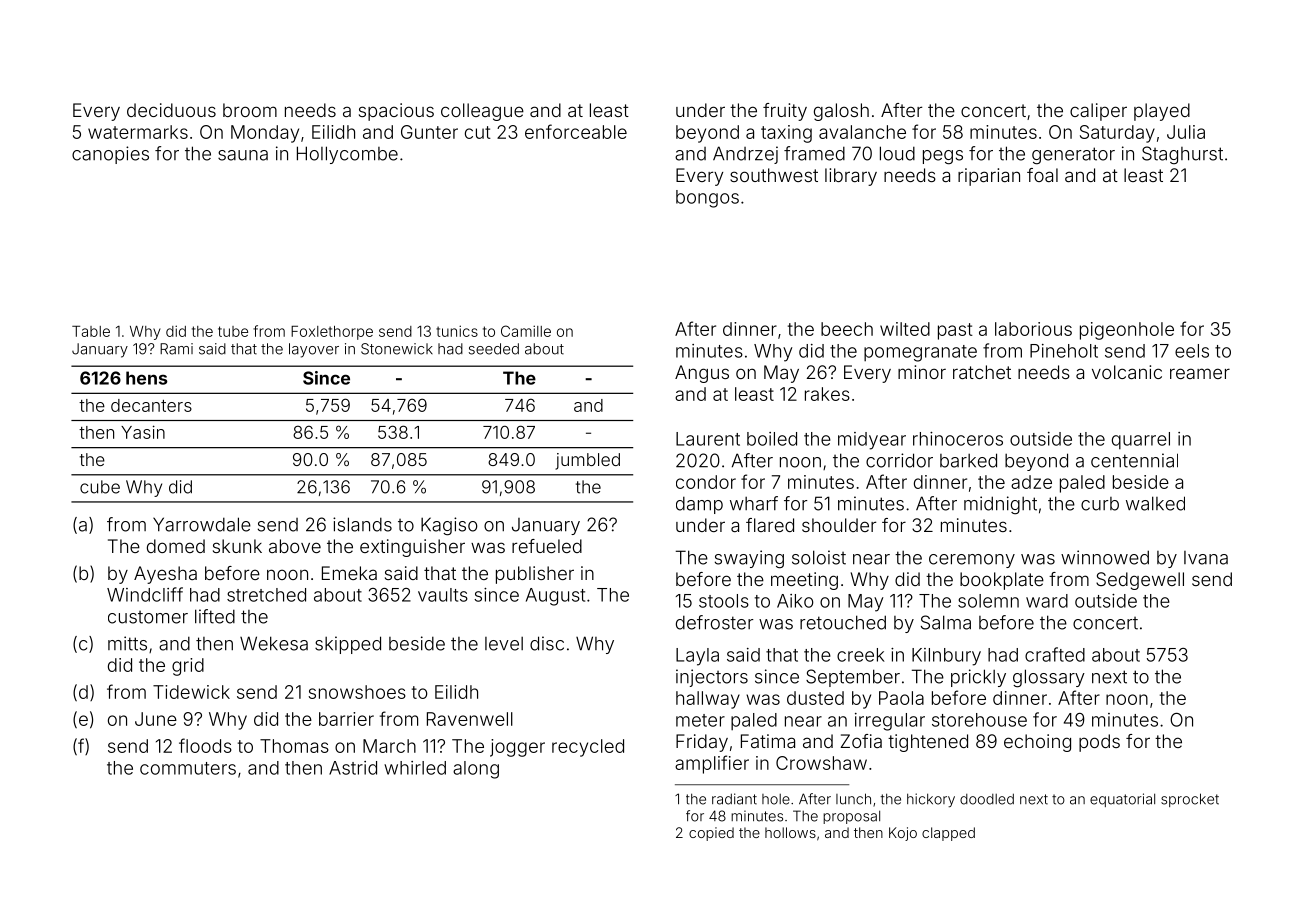 This screenshot has width=1308, height=924. I want to click on Staghurst, so click(1182, 155).
